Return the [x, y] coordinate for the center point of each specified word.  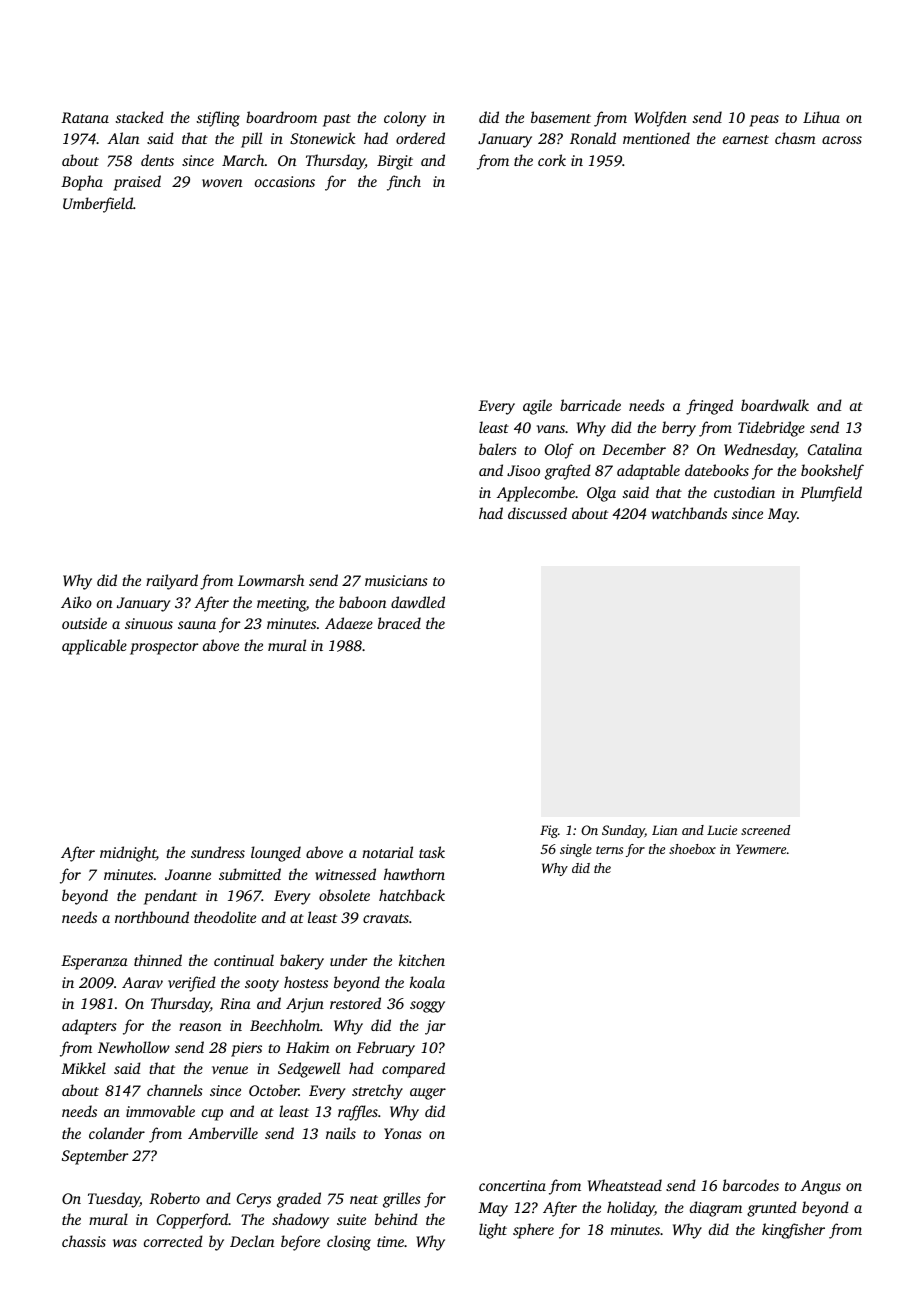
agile [537, 407]
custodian [744, 492]
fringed [709, 407]
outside [84, 623]
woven [222, 183]
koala [427, 982]
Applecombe [536, 494]
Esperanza [94, 962]
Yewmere [761, 849]
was [125, 1243]
